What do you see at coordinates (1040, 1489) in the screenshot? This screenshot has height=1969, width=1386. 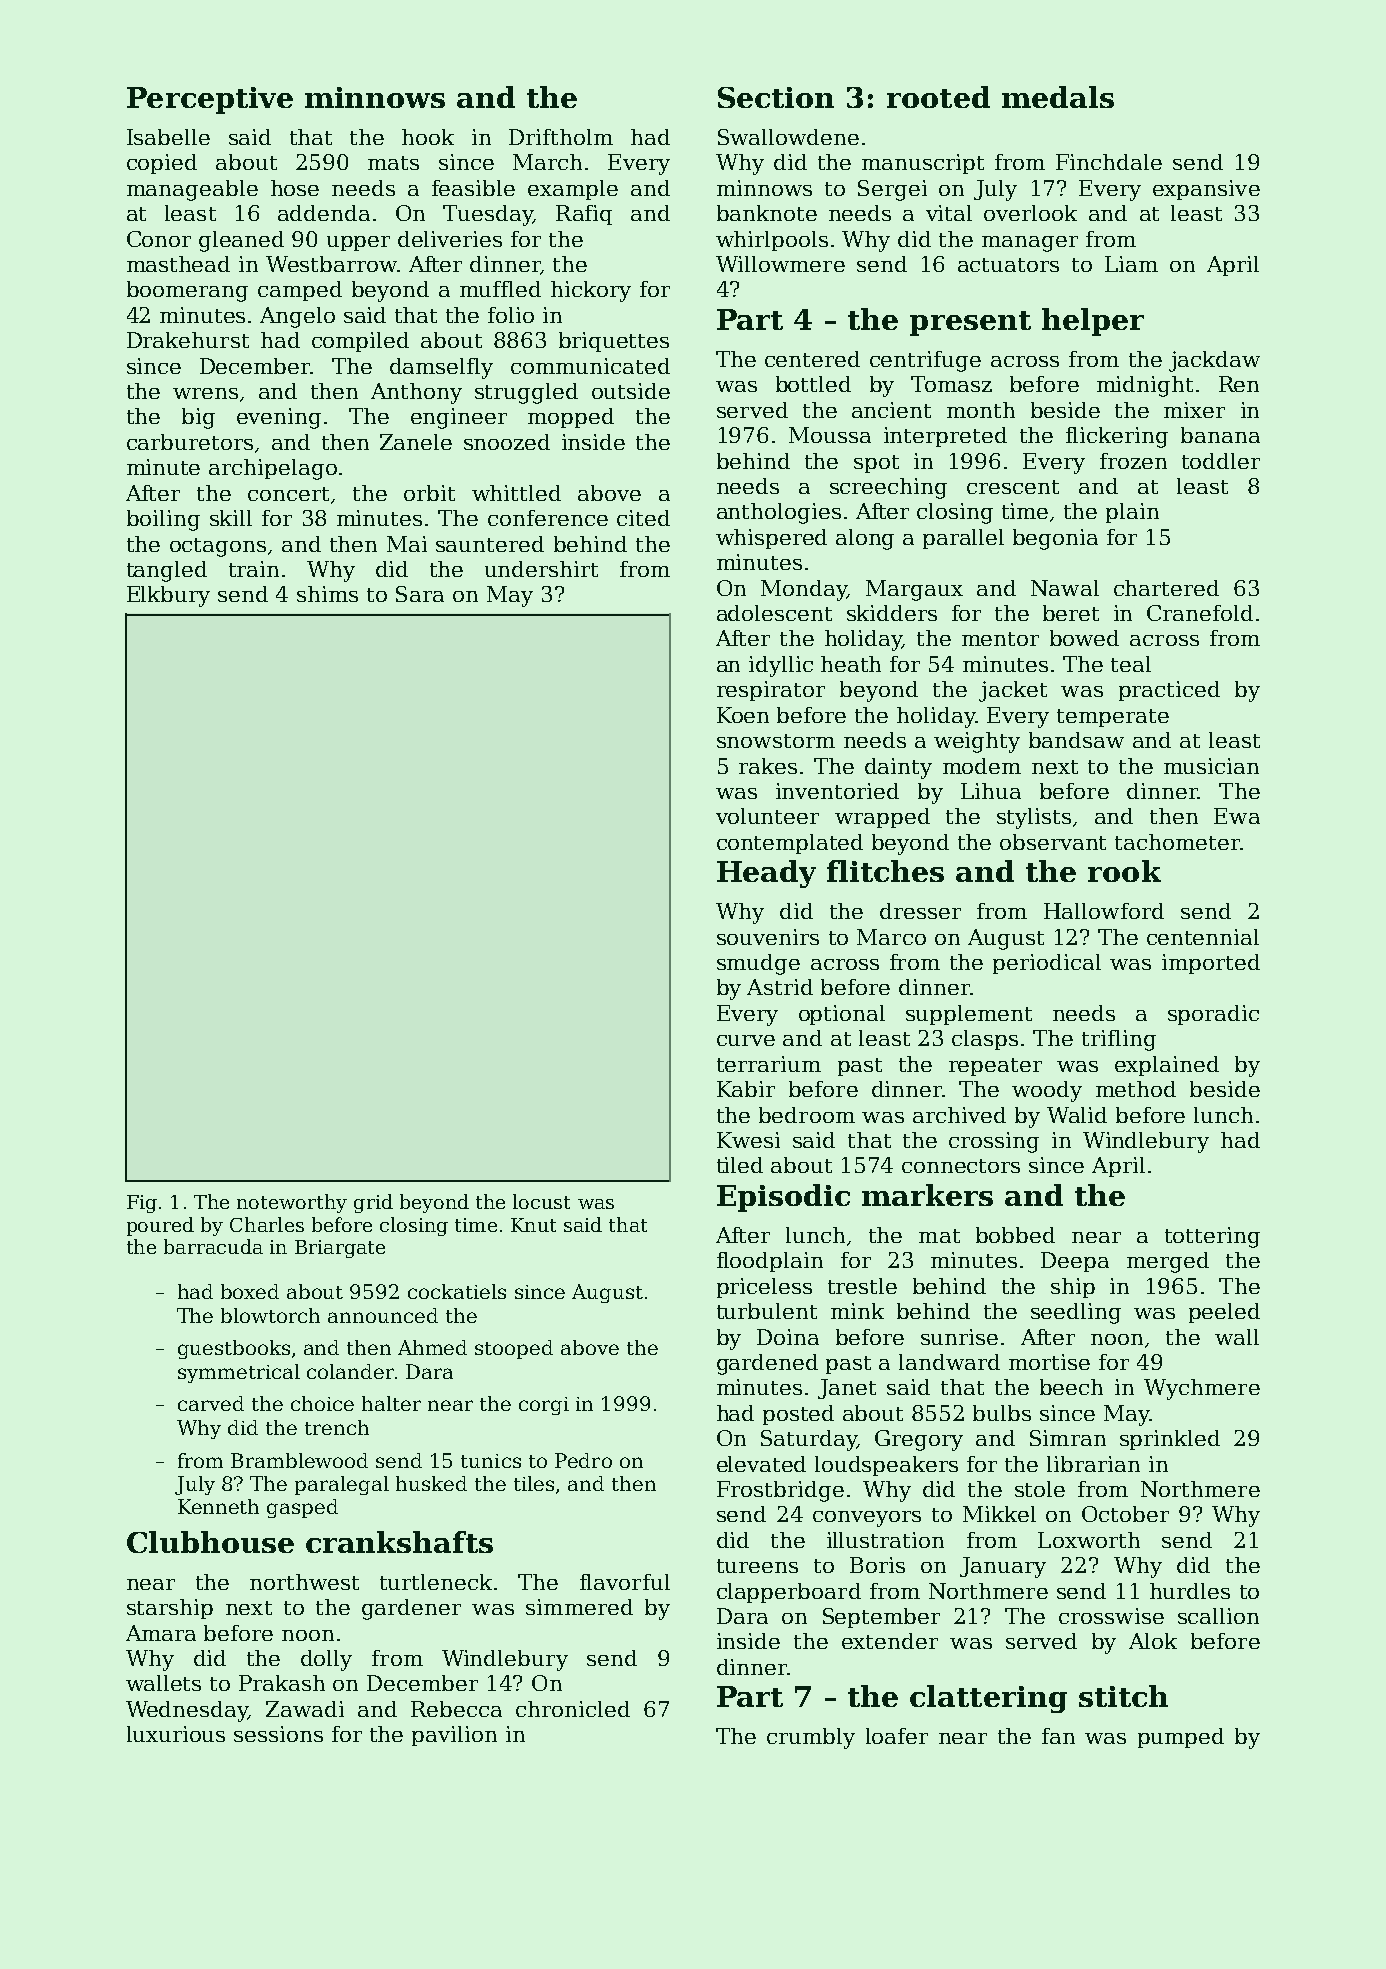 I see `stole` at bounding box center [1040, 1489].
